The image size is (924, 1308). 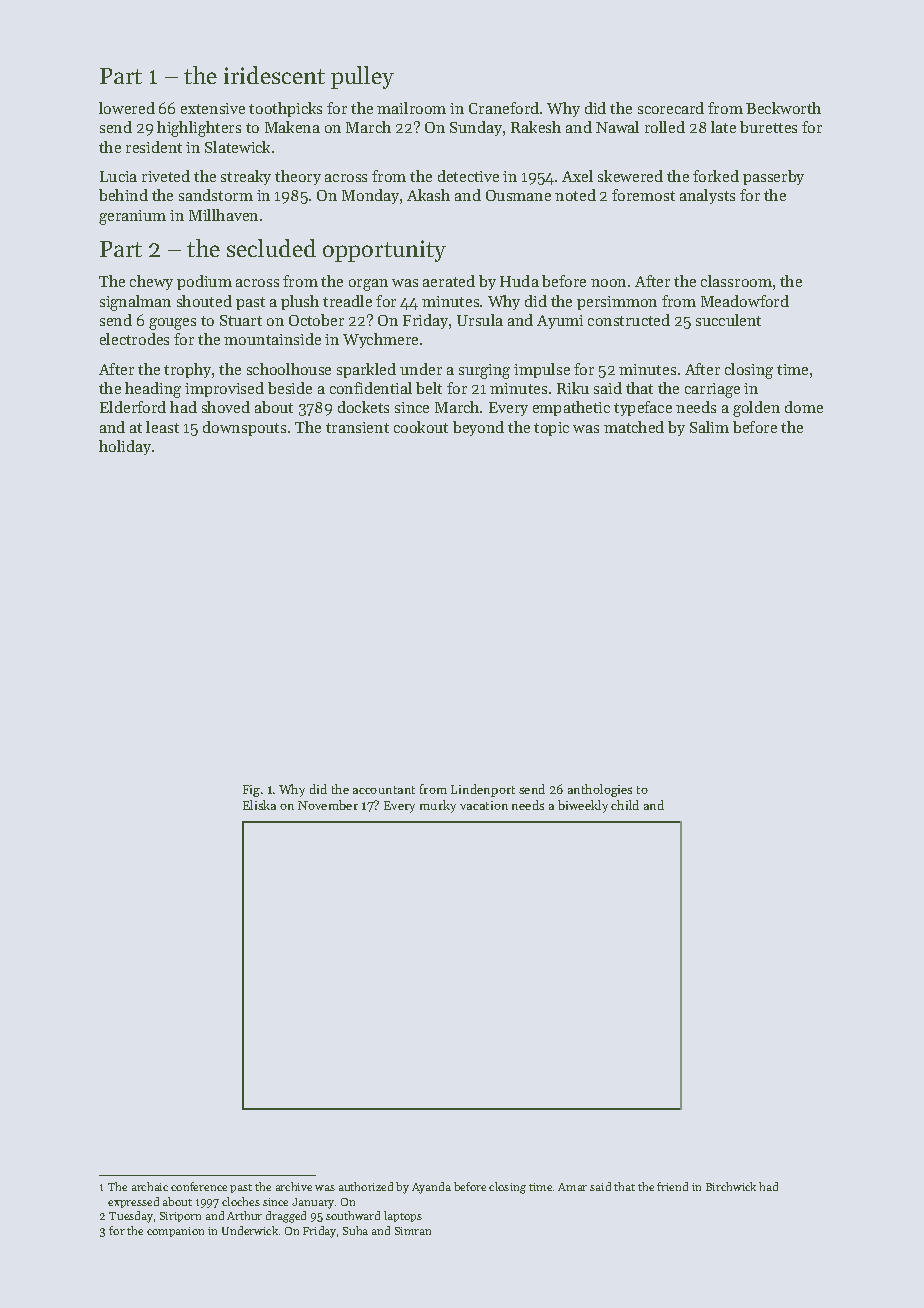 I want to click on Monday, so click(x=370, y=196).
